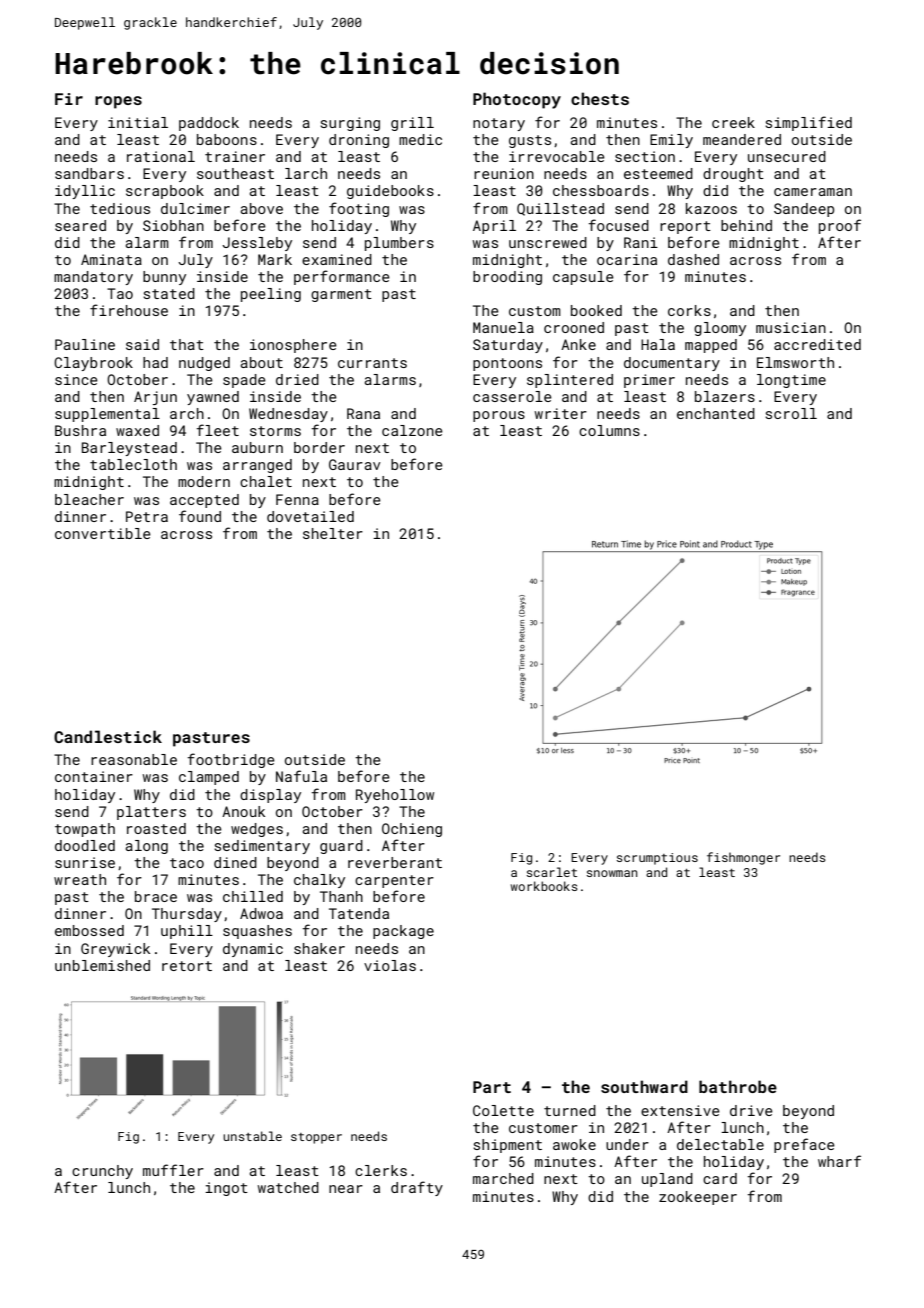 Image resolution: width=924 pixels, height=1308 pixels. What do you see at coordinates (791, 413) in the image?
I see `scroll` at bounding box center [791, 413].
